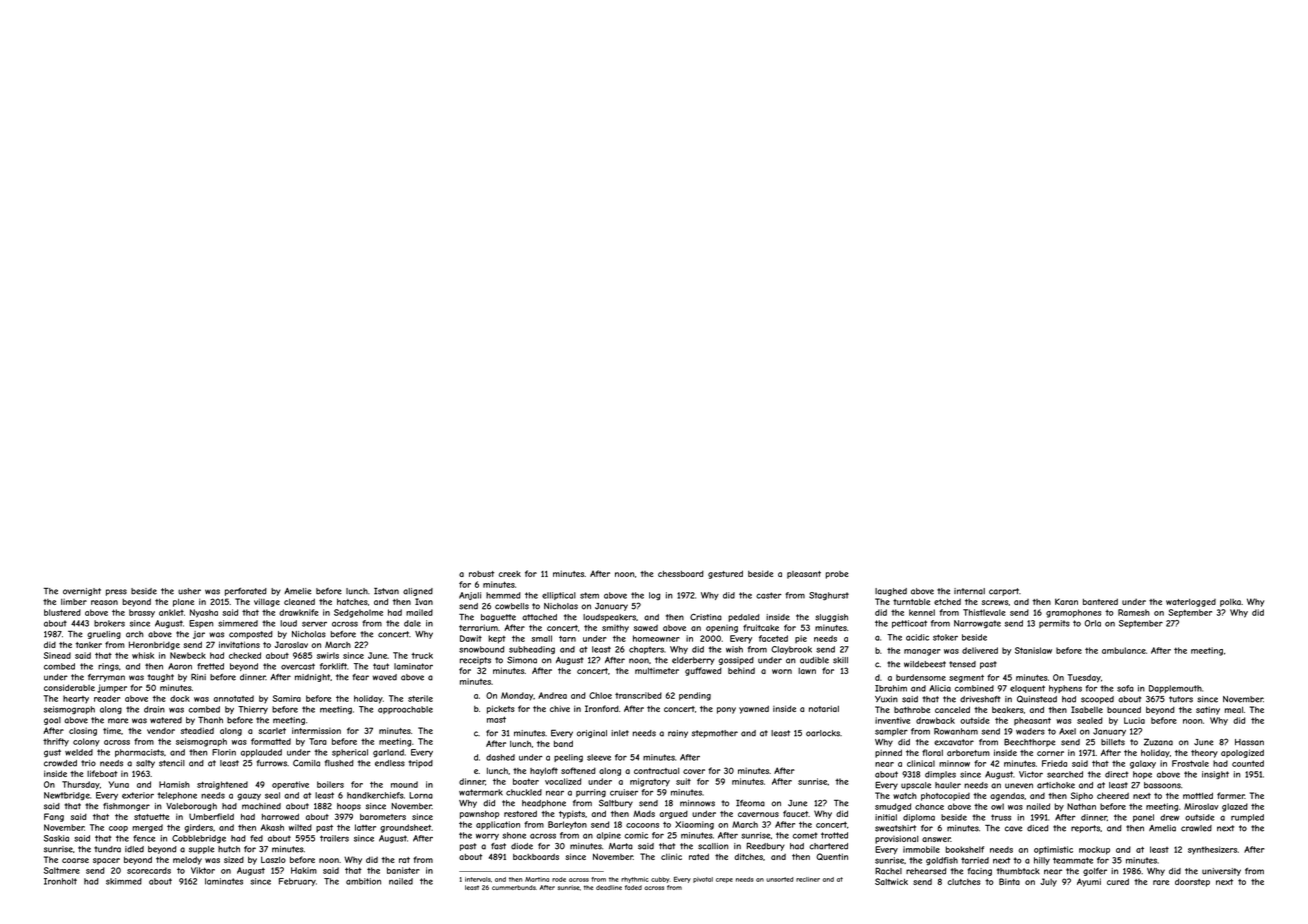  What do you see at coordinates (124, 881) in the screenshot?
I see `skimmed` at bounding box center [124, 881].
